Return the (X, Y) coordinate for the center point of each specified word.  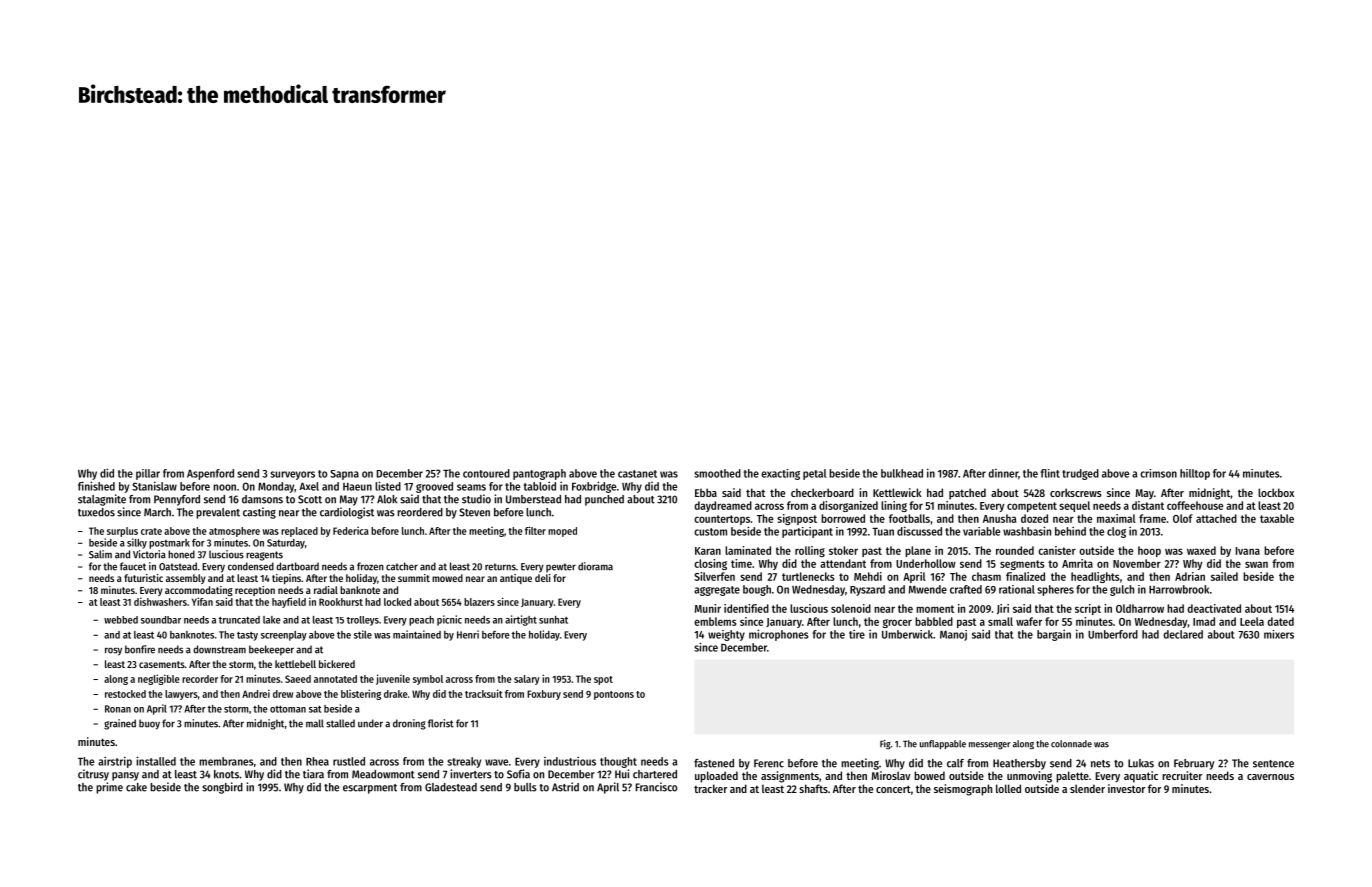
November (1137, 563)
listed (388, 486)
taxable (1277, 518)
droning (409, 724)
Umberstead (533, 499)
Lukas (1141, 763)
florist (441, 723)
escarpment (370, 789)
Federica (351, 531)
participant (807, 532)
